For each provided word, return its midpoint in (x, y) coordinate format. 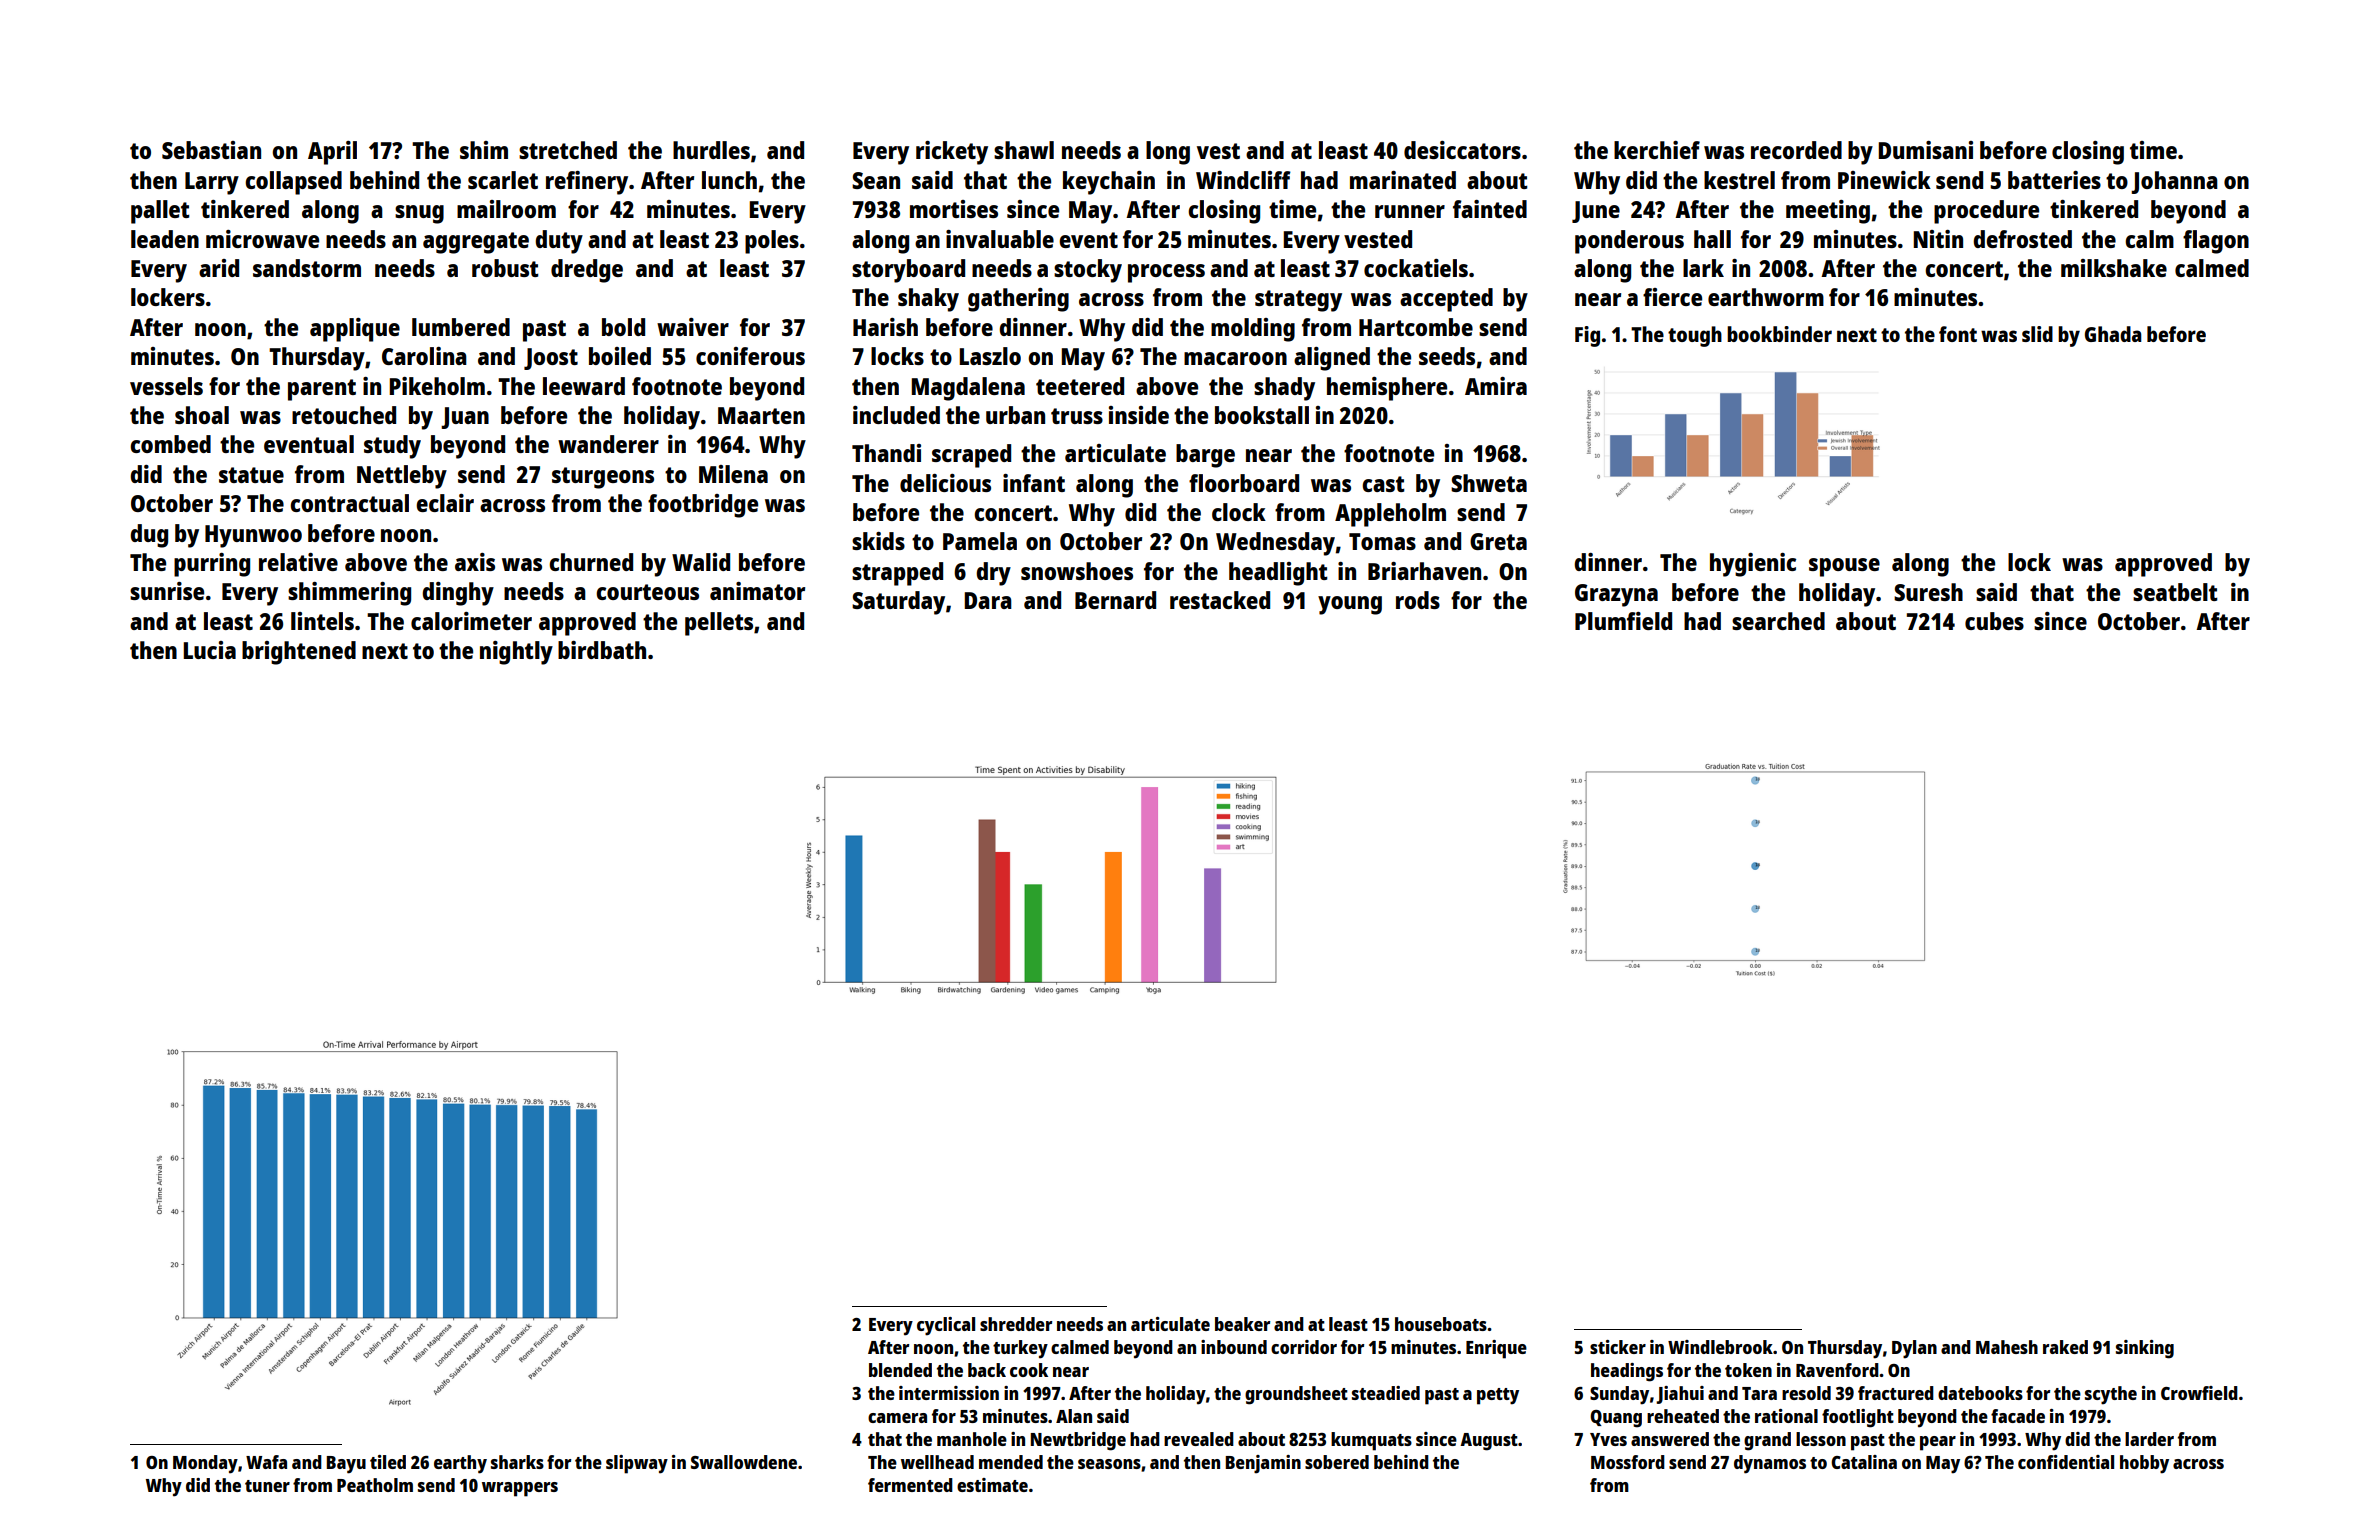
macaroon (1235, 358)
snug (419, 214)
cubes (1994, 621)
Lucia (209, 650)
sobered (1337, 1462)
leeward (584, 386)
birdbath (602, 650)
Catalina (1864, 1462)
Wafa (266, 1462)
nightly (516, 653)
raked (2065, 1347)
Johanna (2174, 182)
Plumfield (1623, 621)
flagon (2216, 242)
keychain (1109, 183)
